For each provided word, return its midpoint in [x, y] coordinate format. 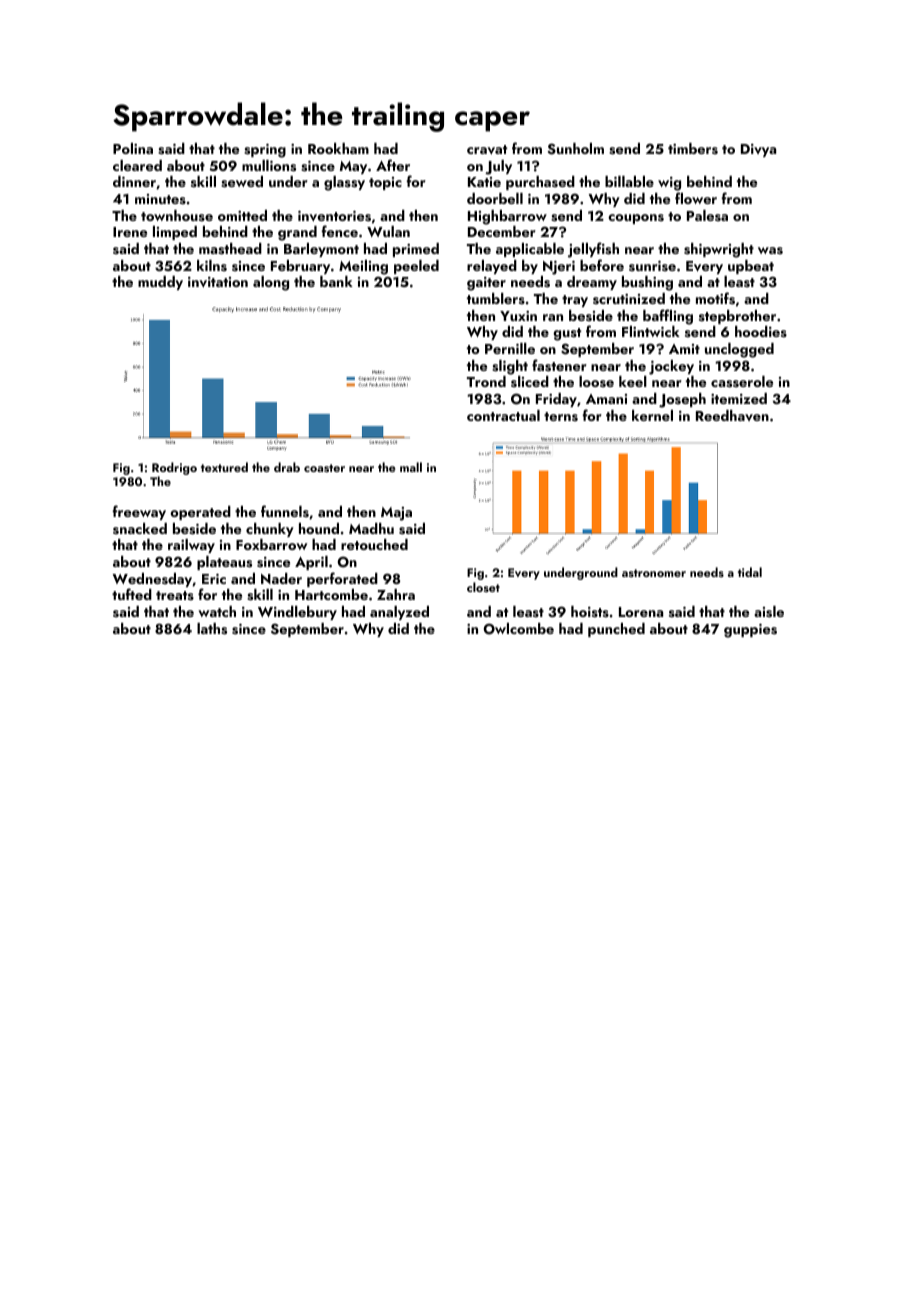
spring [265, 151]
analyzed [399, 613]
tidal [750, 572]
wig [669, 184]
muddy [160, 283]
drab [287, 467]
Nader [281, 578]
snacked [140, 528]
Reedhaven [732, 415]
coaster [324, 468]
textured [224, 467]
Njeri [559, 268]
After [393, 165]
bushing [647, 283]
